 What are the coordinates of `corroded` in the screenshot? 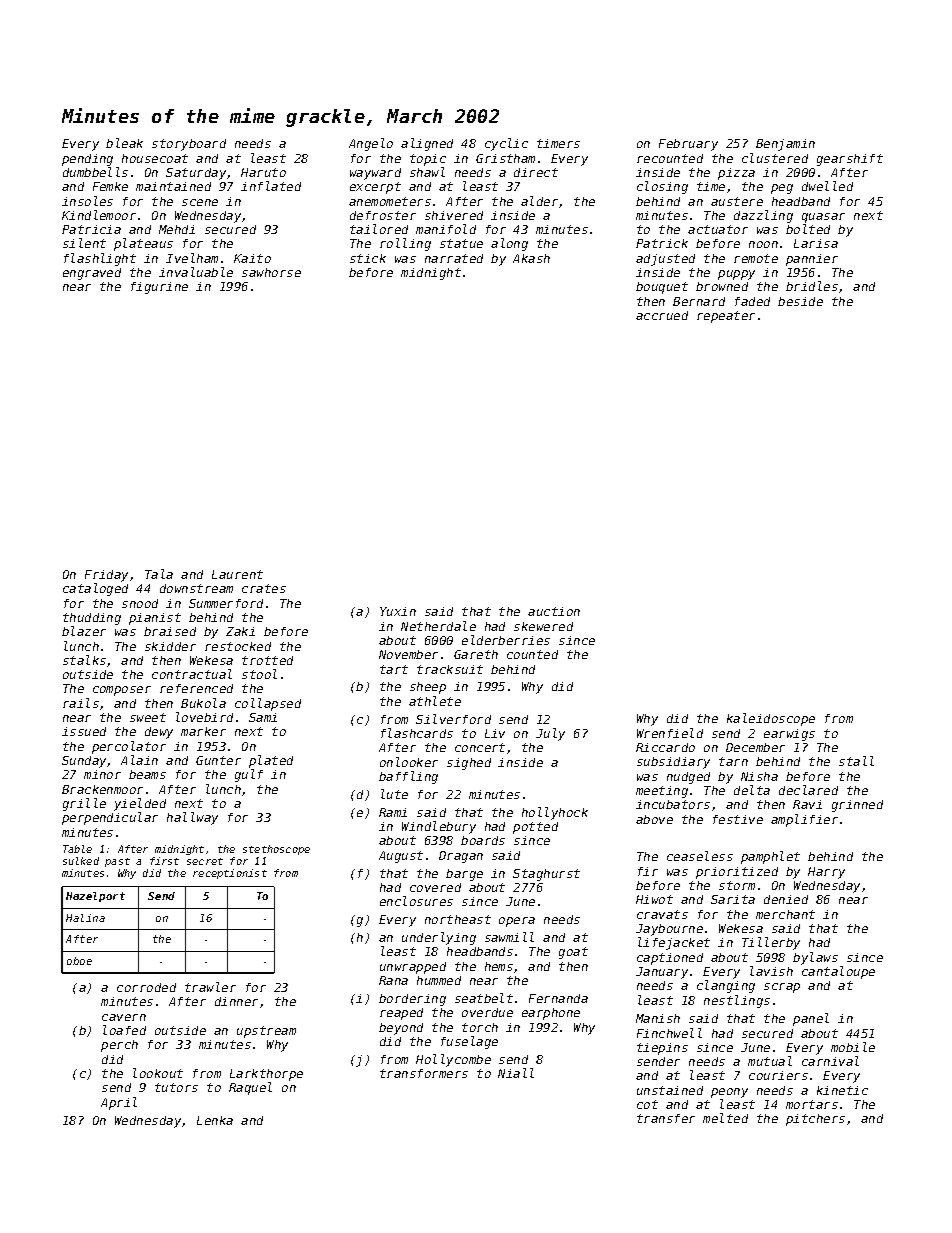 It's located at (146, 987).
